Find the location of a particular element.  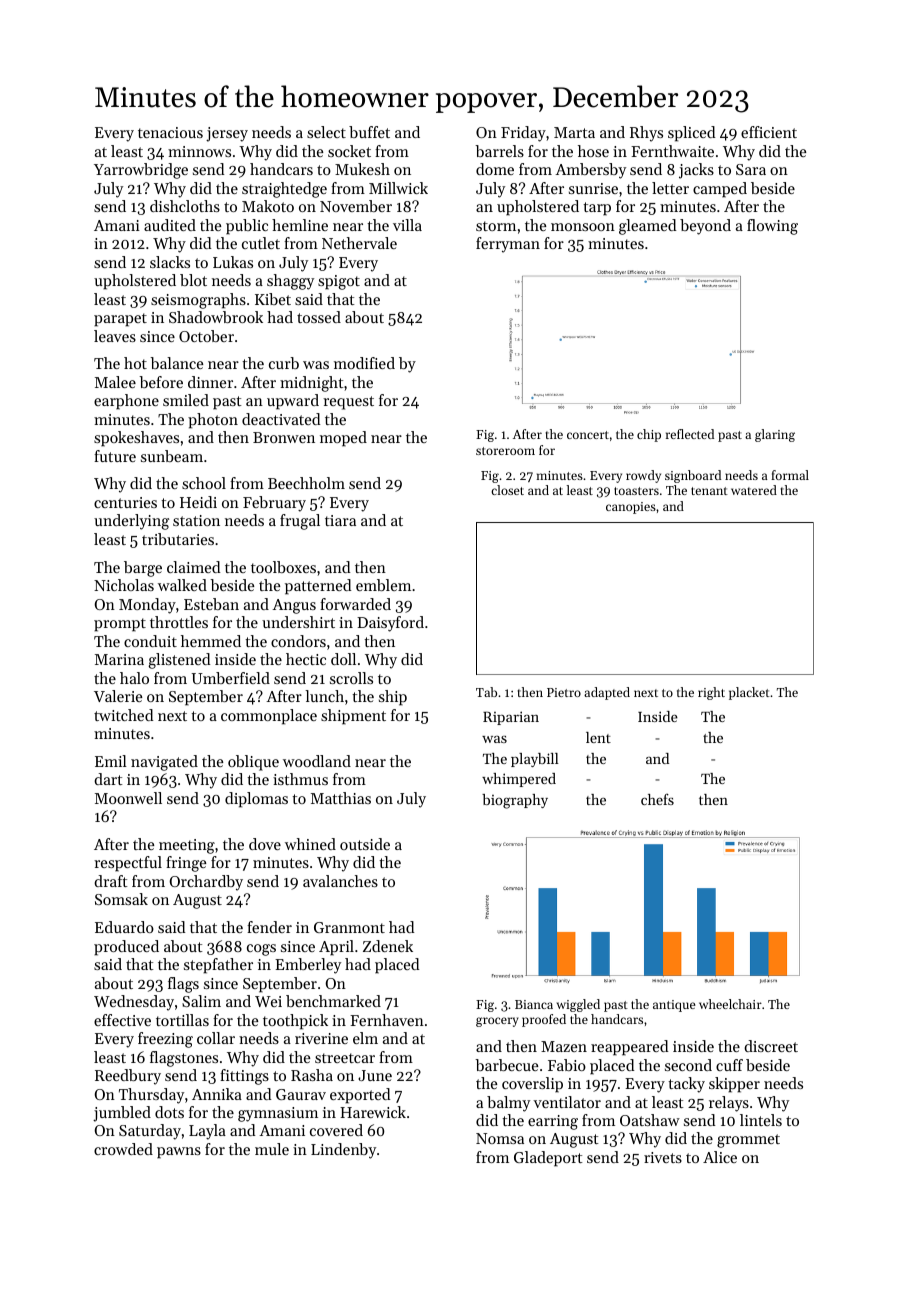

Bronwen is located at coordinates (284, 437).
